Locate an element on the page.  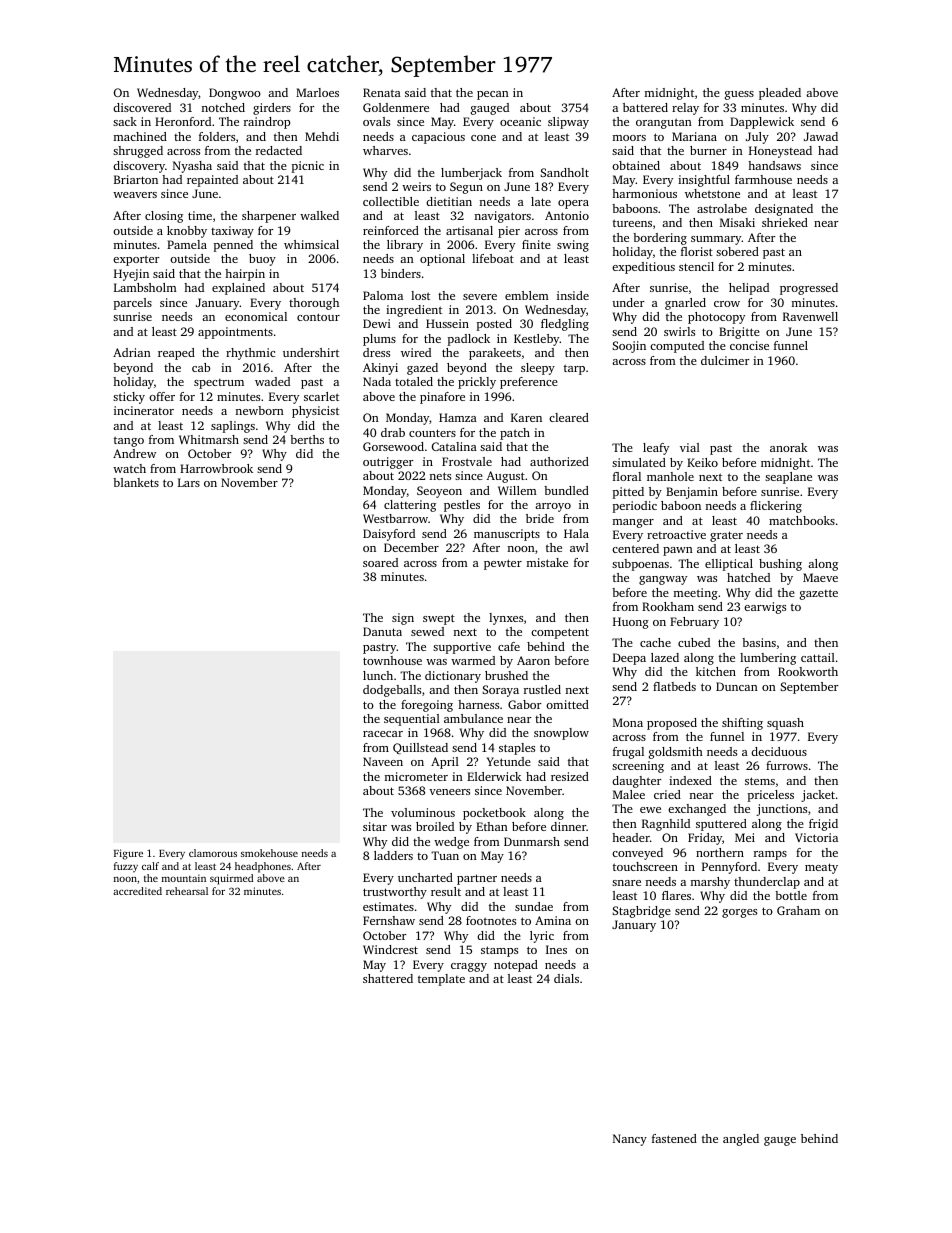
parcels is located at coordinates (133, 304).
